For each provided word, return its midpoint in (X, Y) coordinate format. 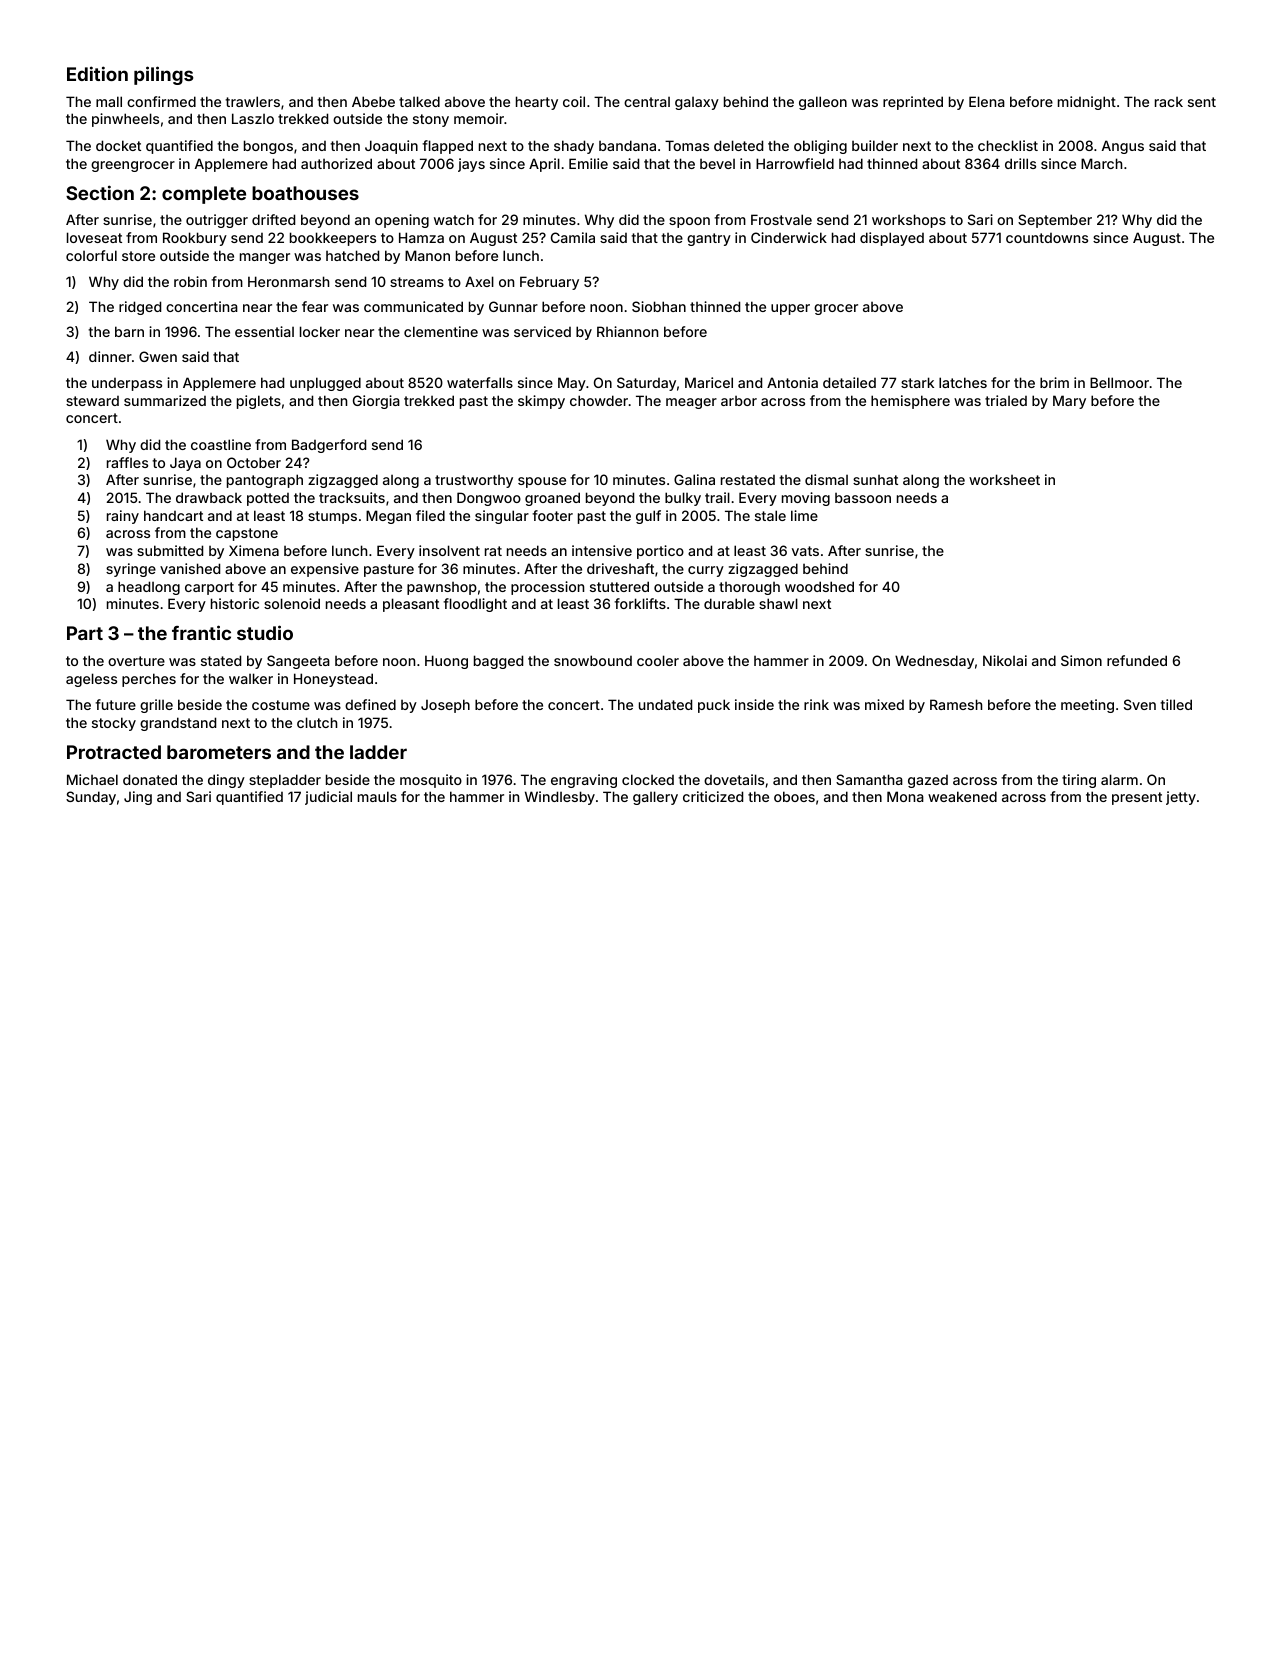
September (1055, 221)
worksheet (1004, 479)
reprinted (913, 103)
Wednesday (934, 662)
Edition (97, 73)
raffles (127, 462)
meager (691, 403)
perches (149, 680)
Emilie (588, 163)
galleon (823, 103)
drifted (273, 219)
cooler (658, 660)
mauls (377, 796)
